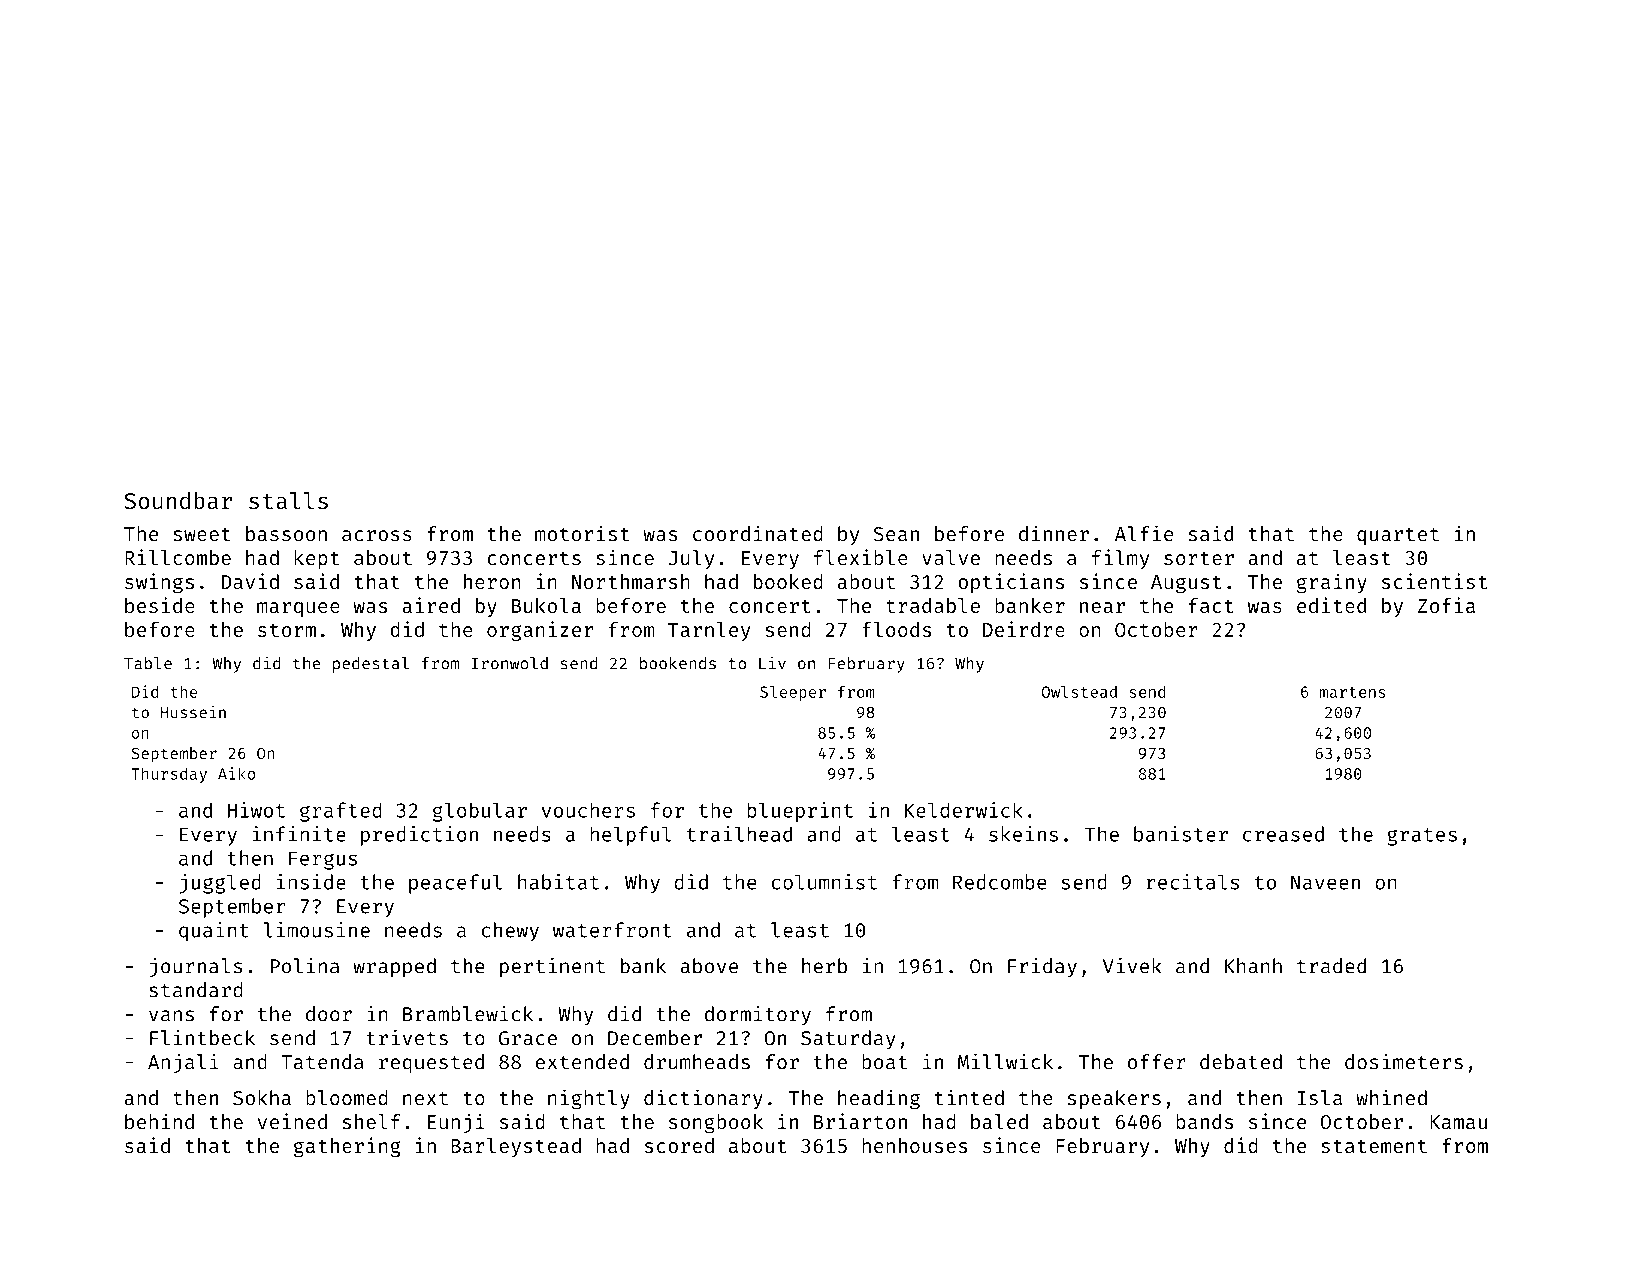  What do you see at coordinates (1144, 533) in the screenshot?
I see `Alfie` at bounding box center [1144, 533].
